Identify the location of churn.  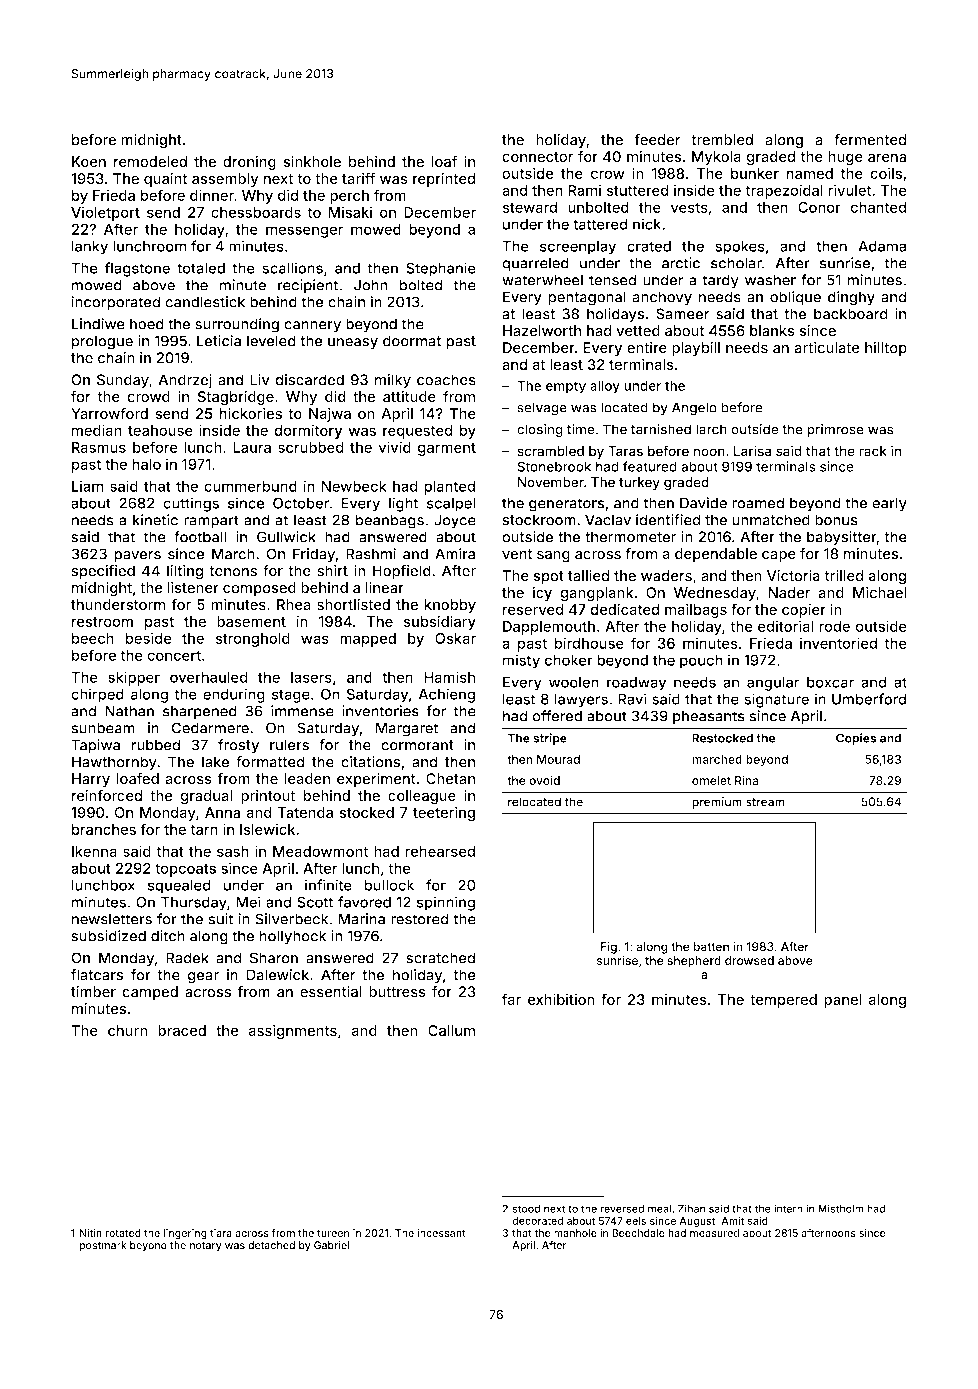
(128, 1030).
